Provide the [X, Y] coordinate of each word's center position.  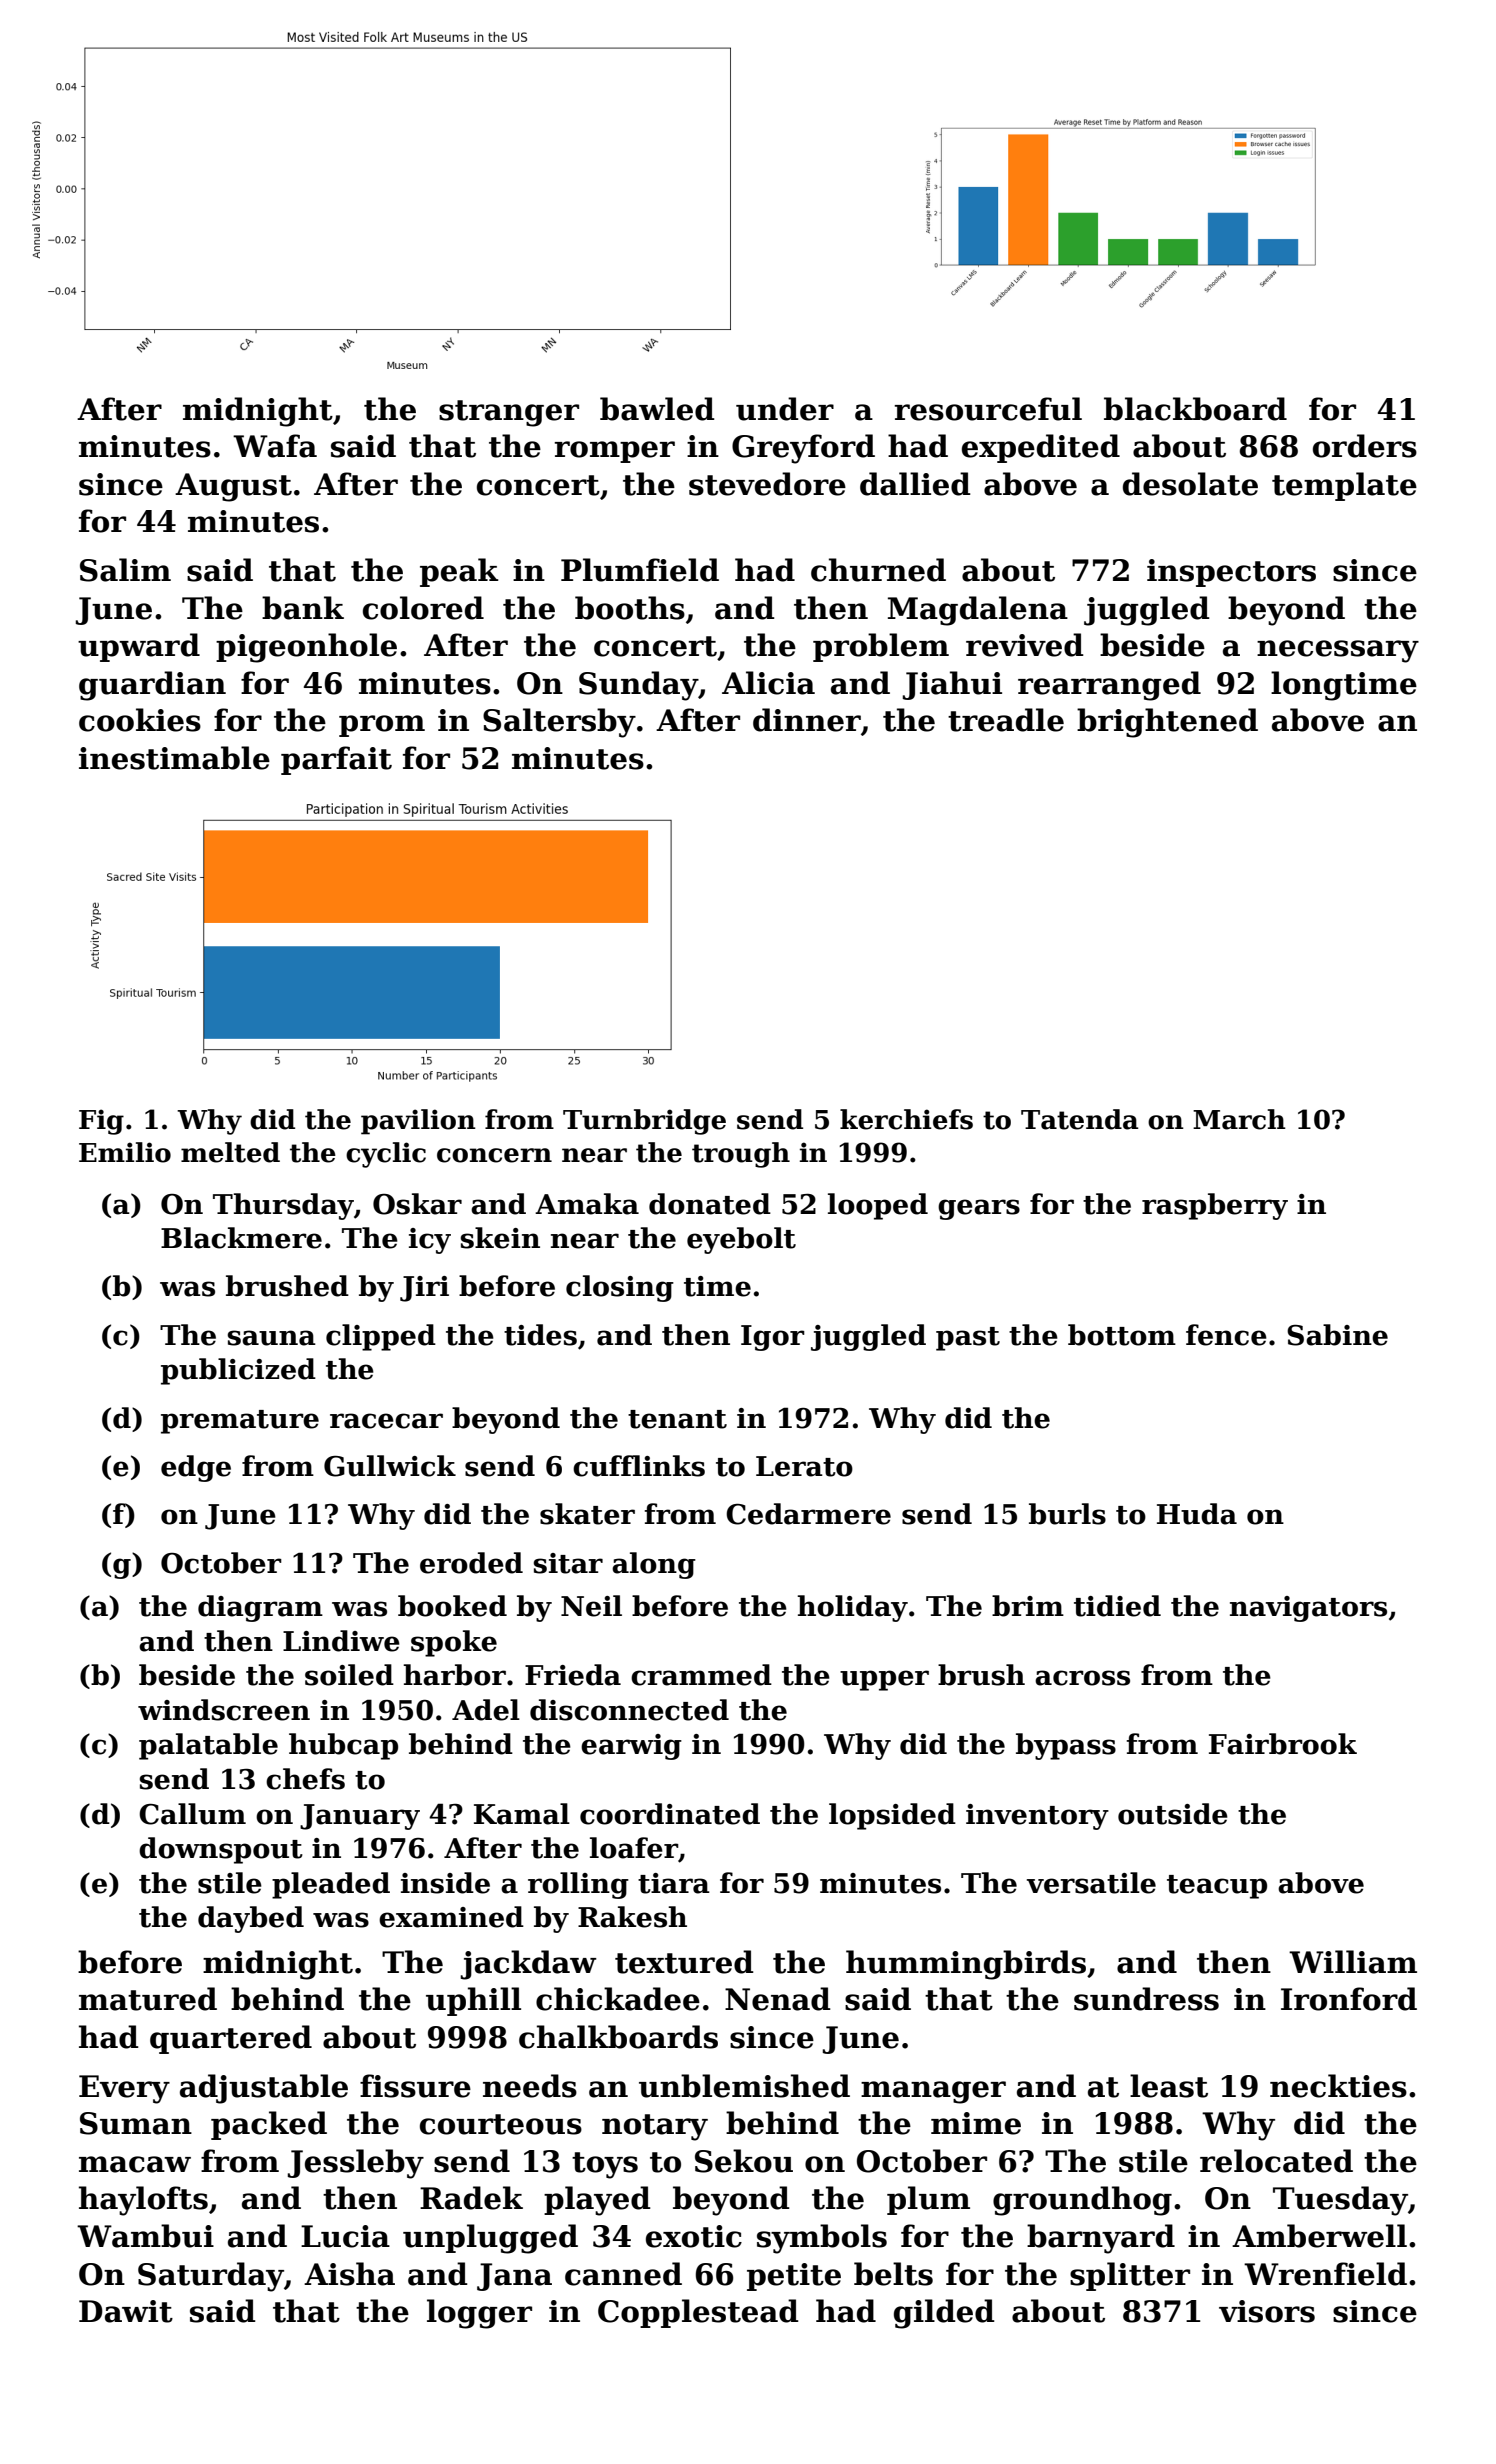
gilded [944, 2314]
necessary [1338, 651]
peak [459, 572]
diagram [260, 1608]
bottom [1122, 1335]
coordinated [670, 1814]
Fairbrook [1283, 1744]
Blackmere [241, 1238]
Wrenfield [1325, 2274]
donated [710, 1204]
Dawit [126, 2311]
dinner [807, 720]
